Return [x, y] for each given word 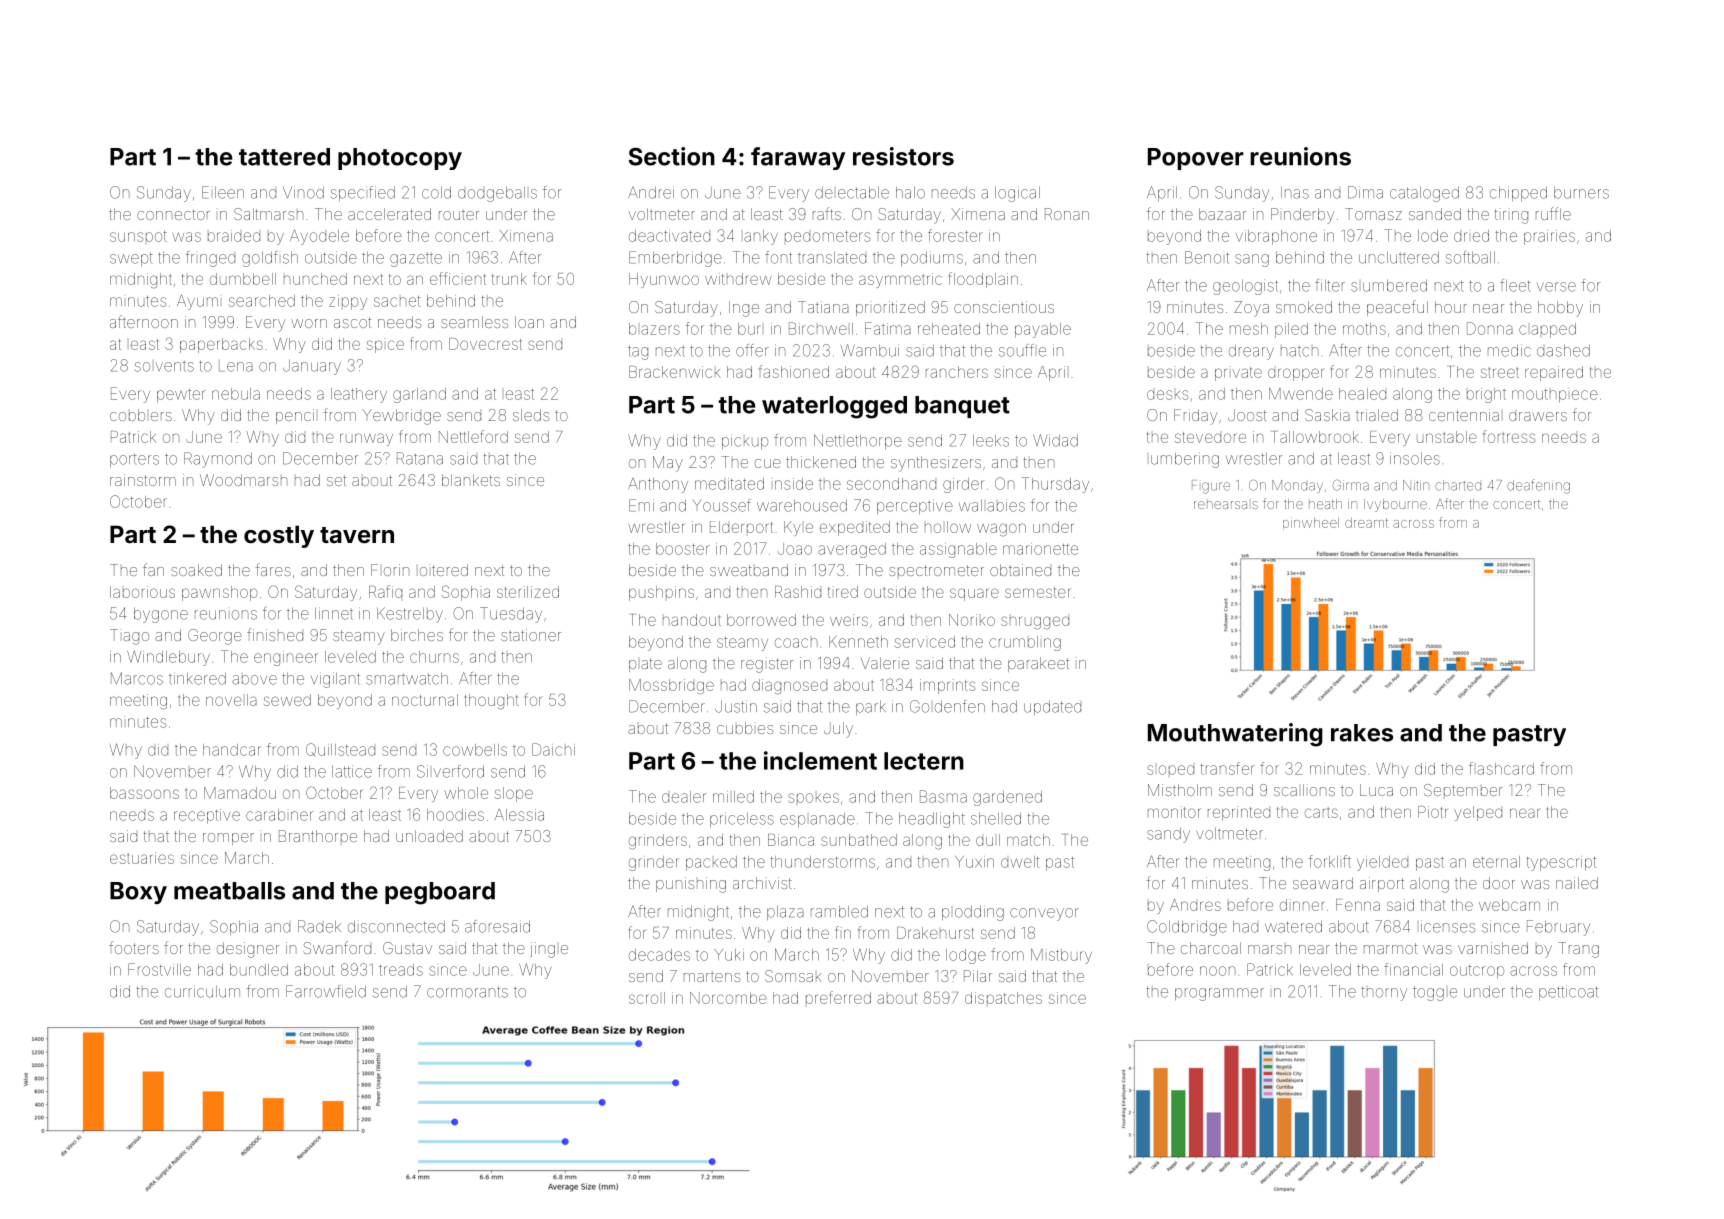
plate [645, 665]
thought [492, 702]
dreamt [1366, 523]
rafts [827, 213]
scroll [647, 998]
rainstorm [143, 480]
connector [173, 214]
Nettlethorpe [858, 441]
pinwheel [1311, 523]
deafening [1538, 486]
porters [134, 460]
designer [248, 950]
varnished [1493, 948]
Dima [1365, 192]
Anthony [658, 485]
